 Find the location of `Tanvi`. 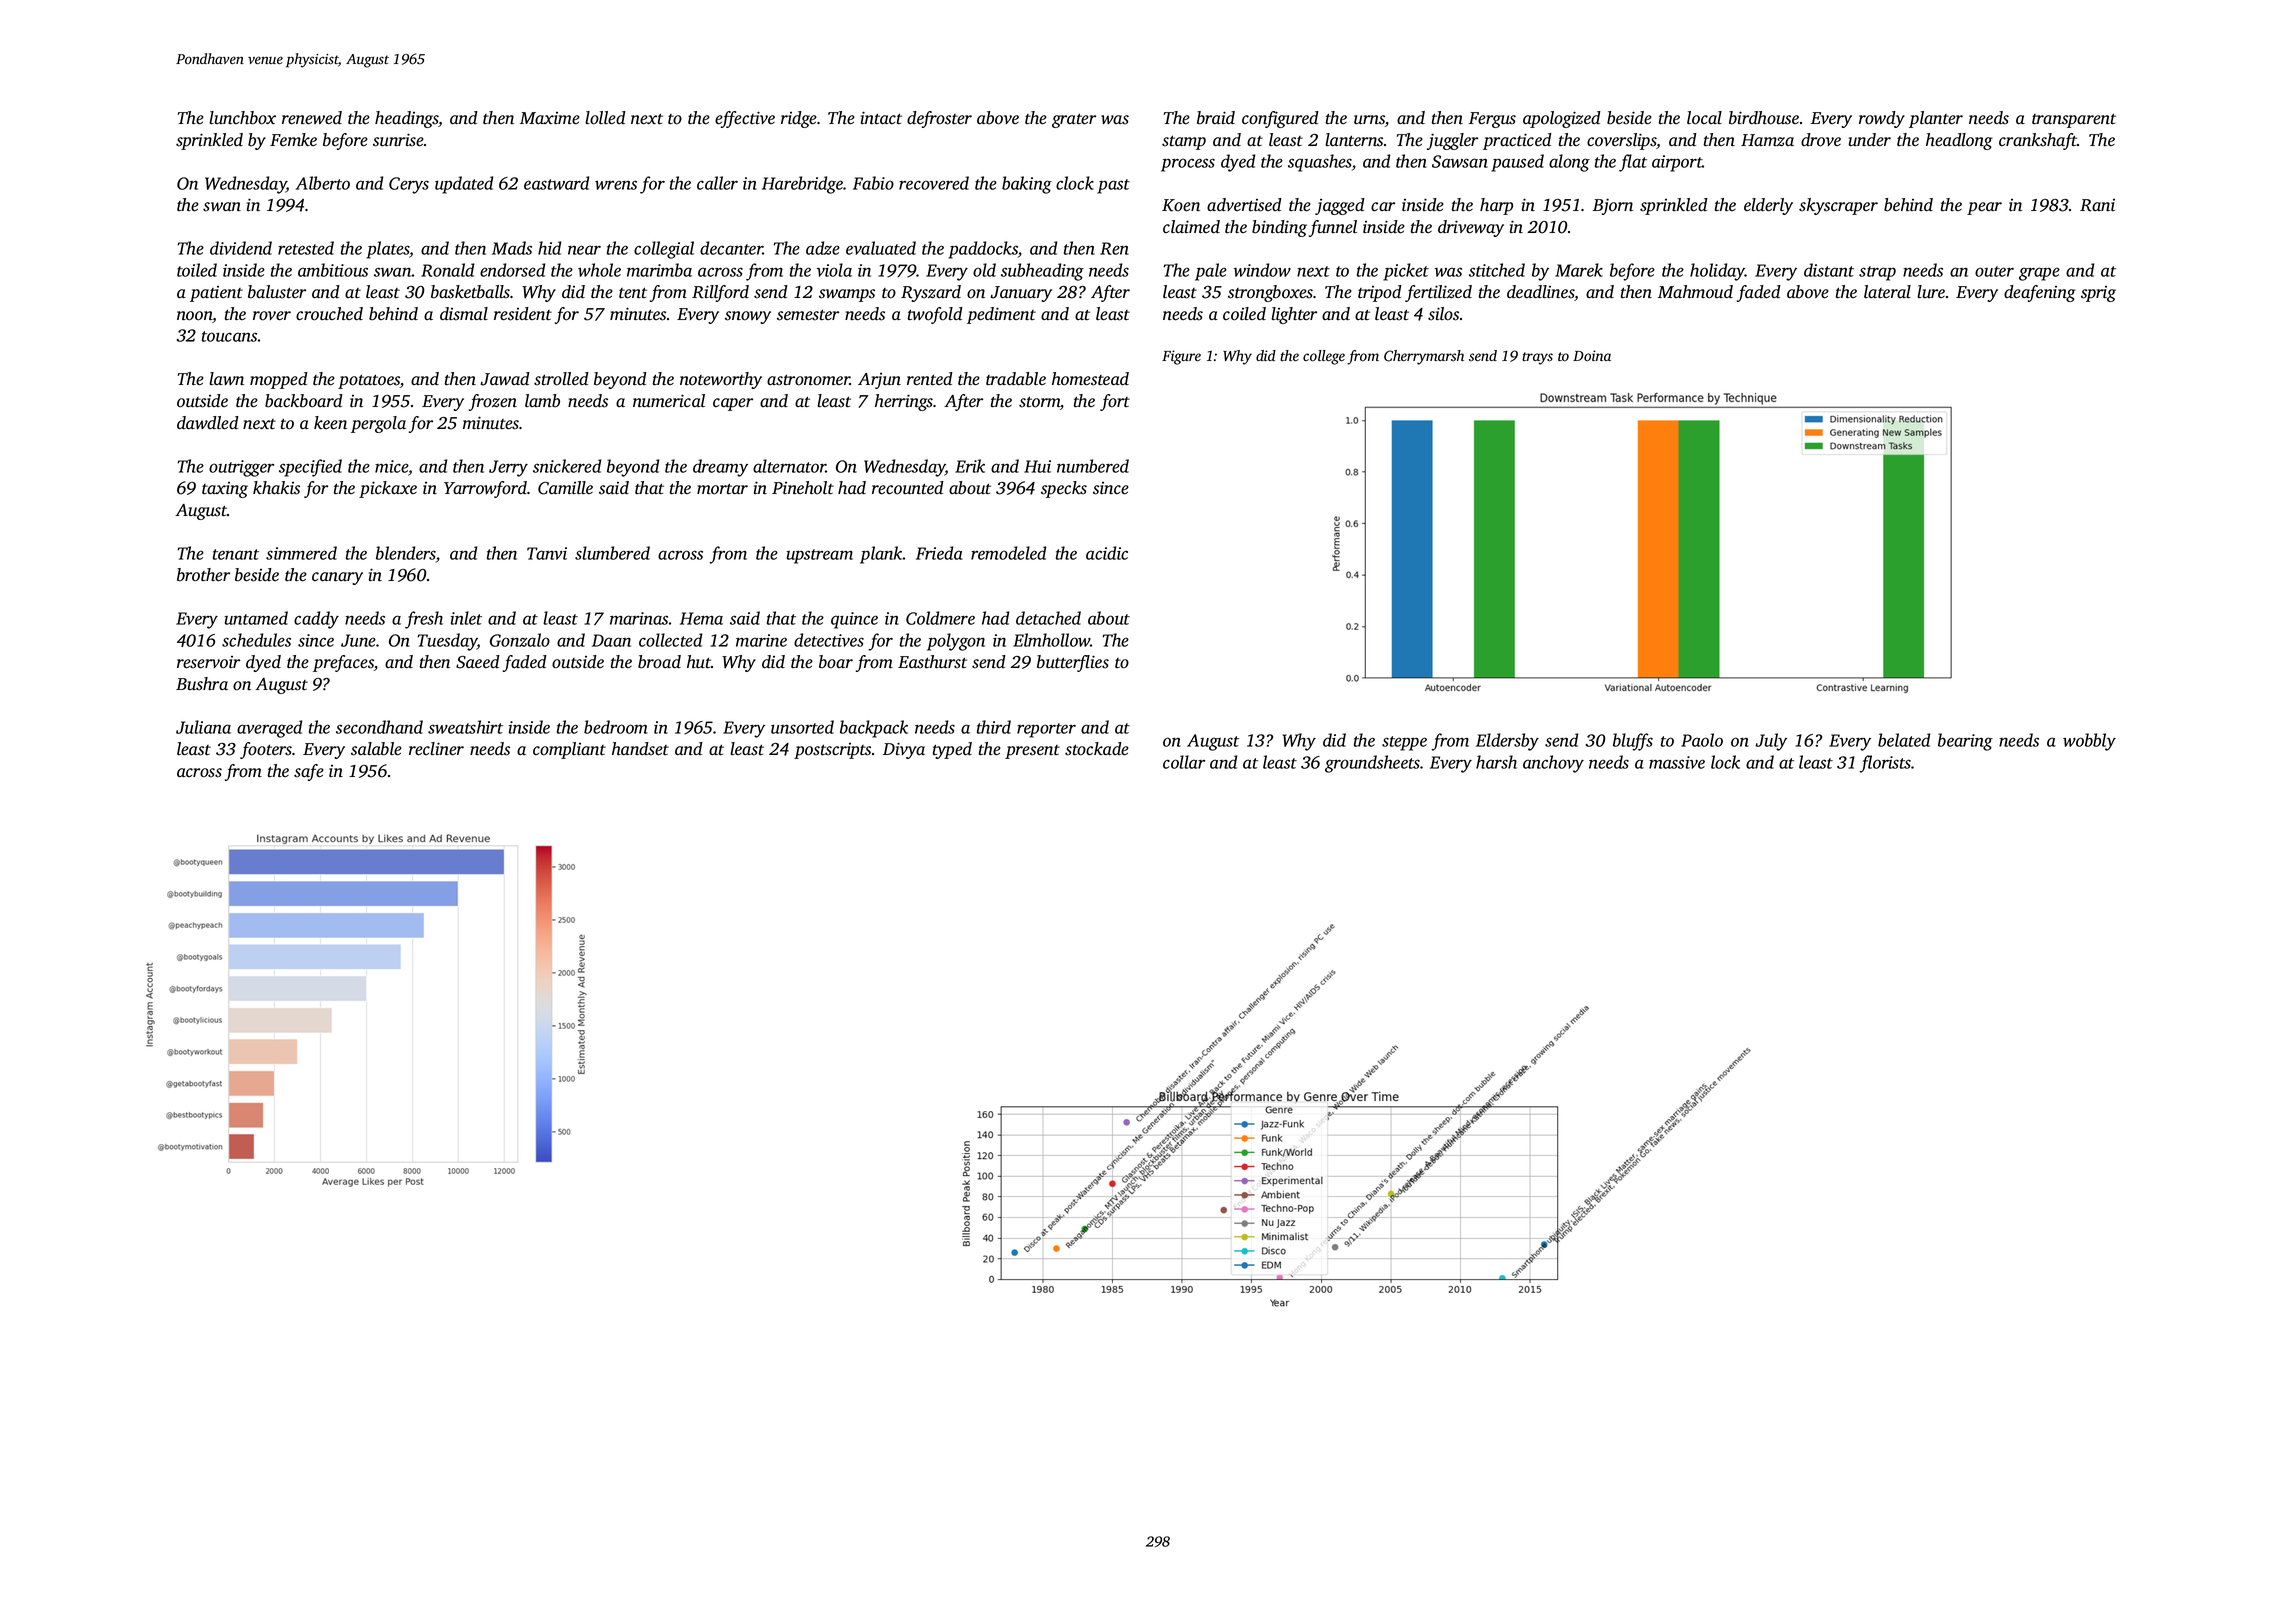

Tanvi is located at coordinates (547, 553).
